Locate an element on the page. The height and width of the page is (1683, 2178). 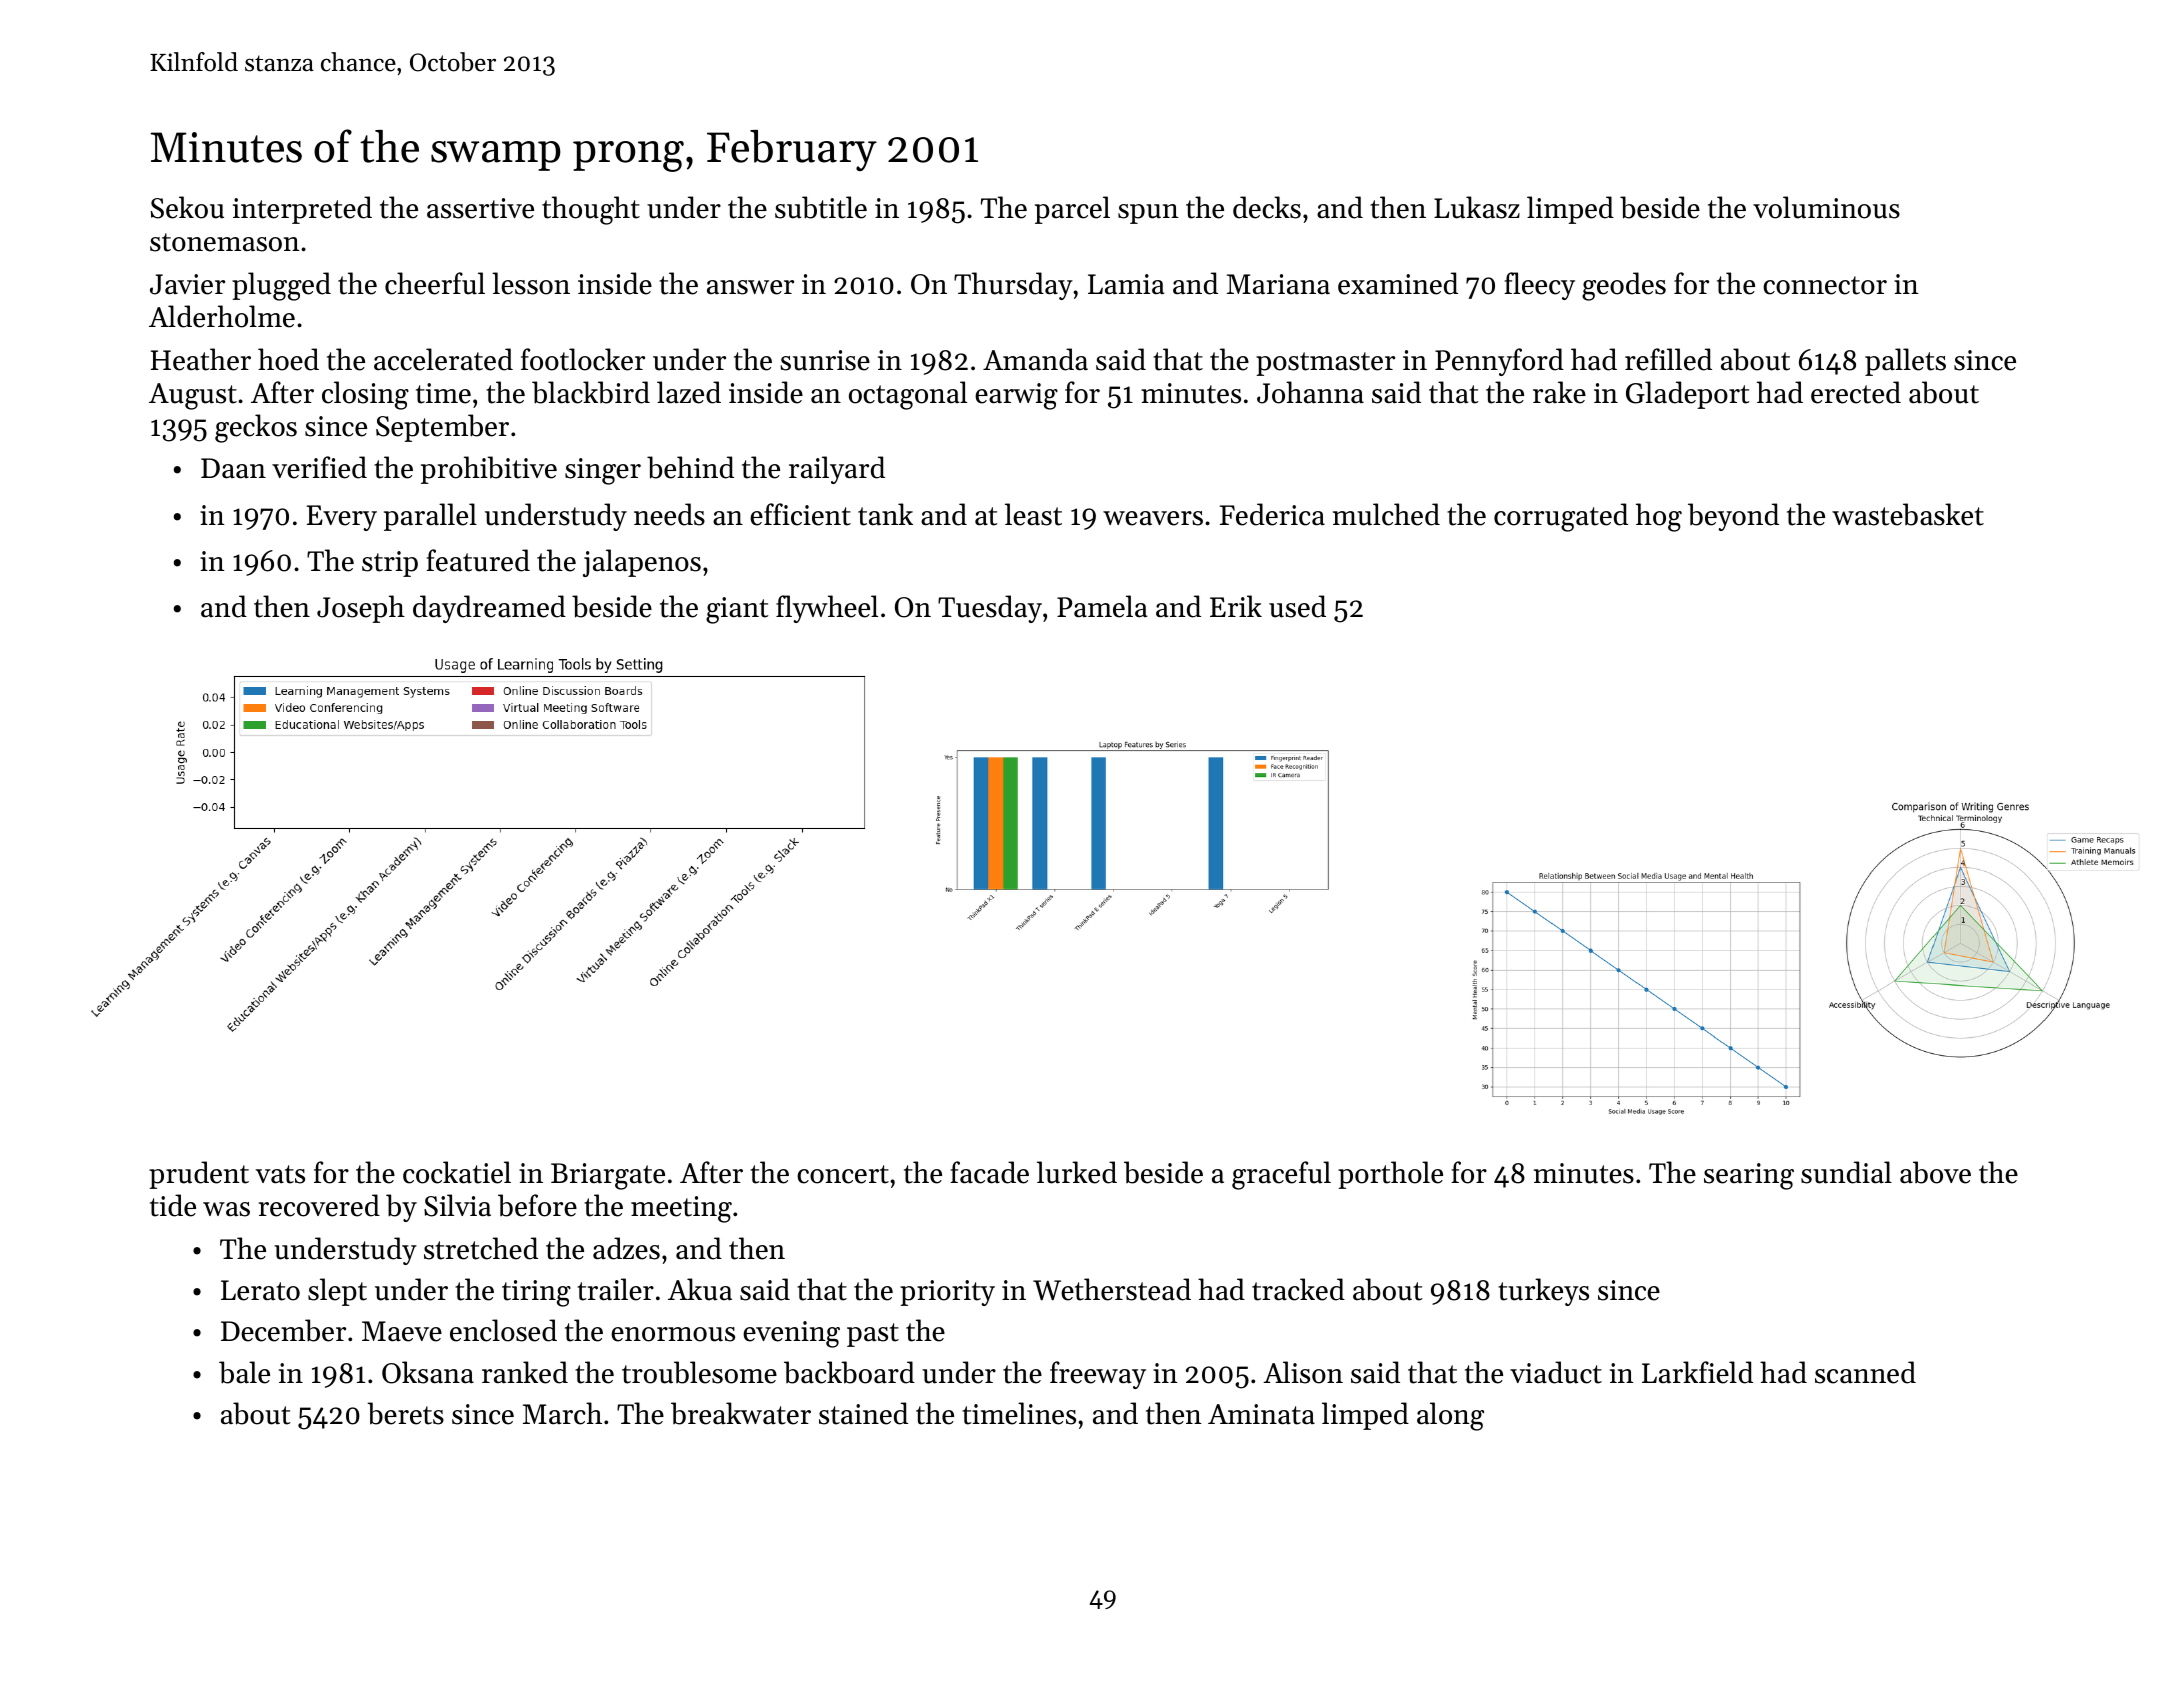
thought is located at coordinates (591, 210).
